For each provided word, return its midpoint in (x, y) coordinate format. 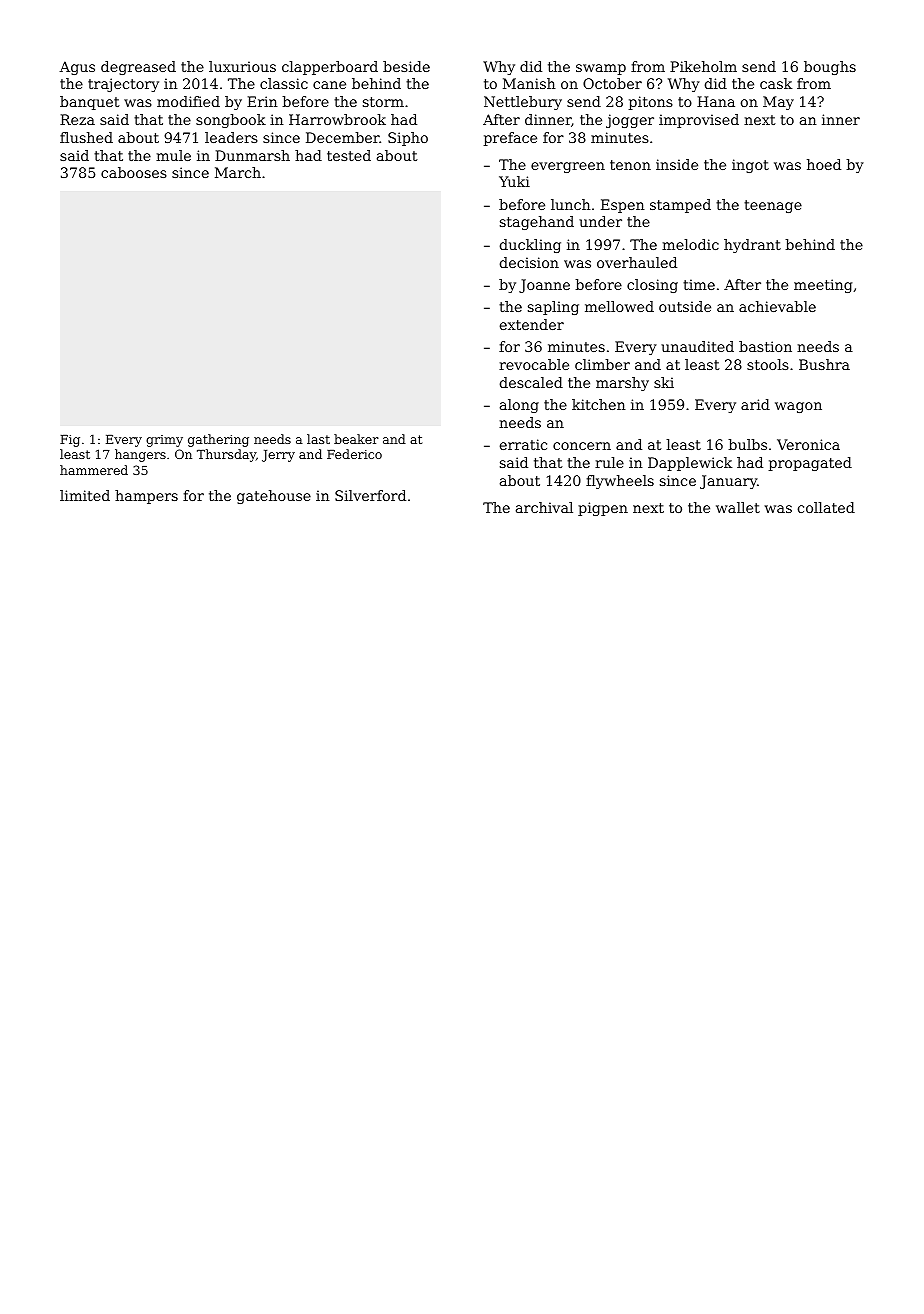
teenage (773, 206)
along (519, 406)
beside (406, 66)
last (318, 439)
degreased (138, 68)
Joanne (544, 286)
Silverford (370, 495)
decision (529, 262)
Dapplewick (690, 464)
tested (349, 155)
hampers (146, 497)
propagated (810, 464)
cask (776, 83)
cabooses (134, 172)
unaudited (697, 346)
